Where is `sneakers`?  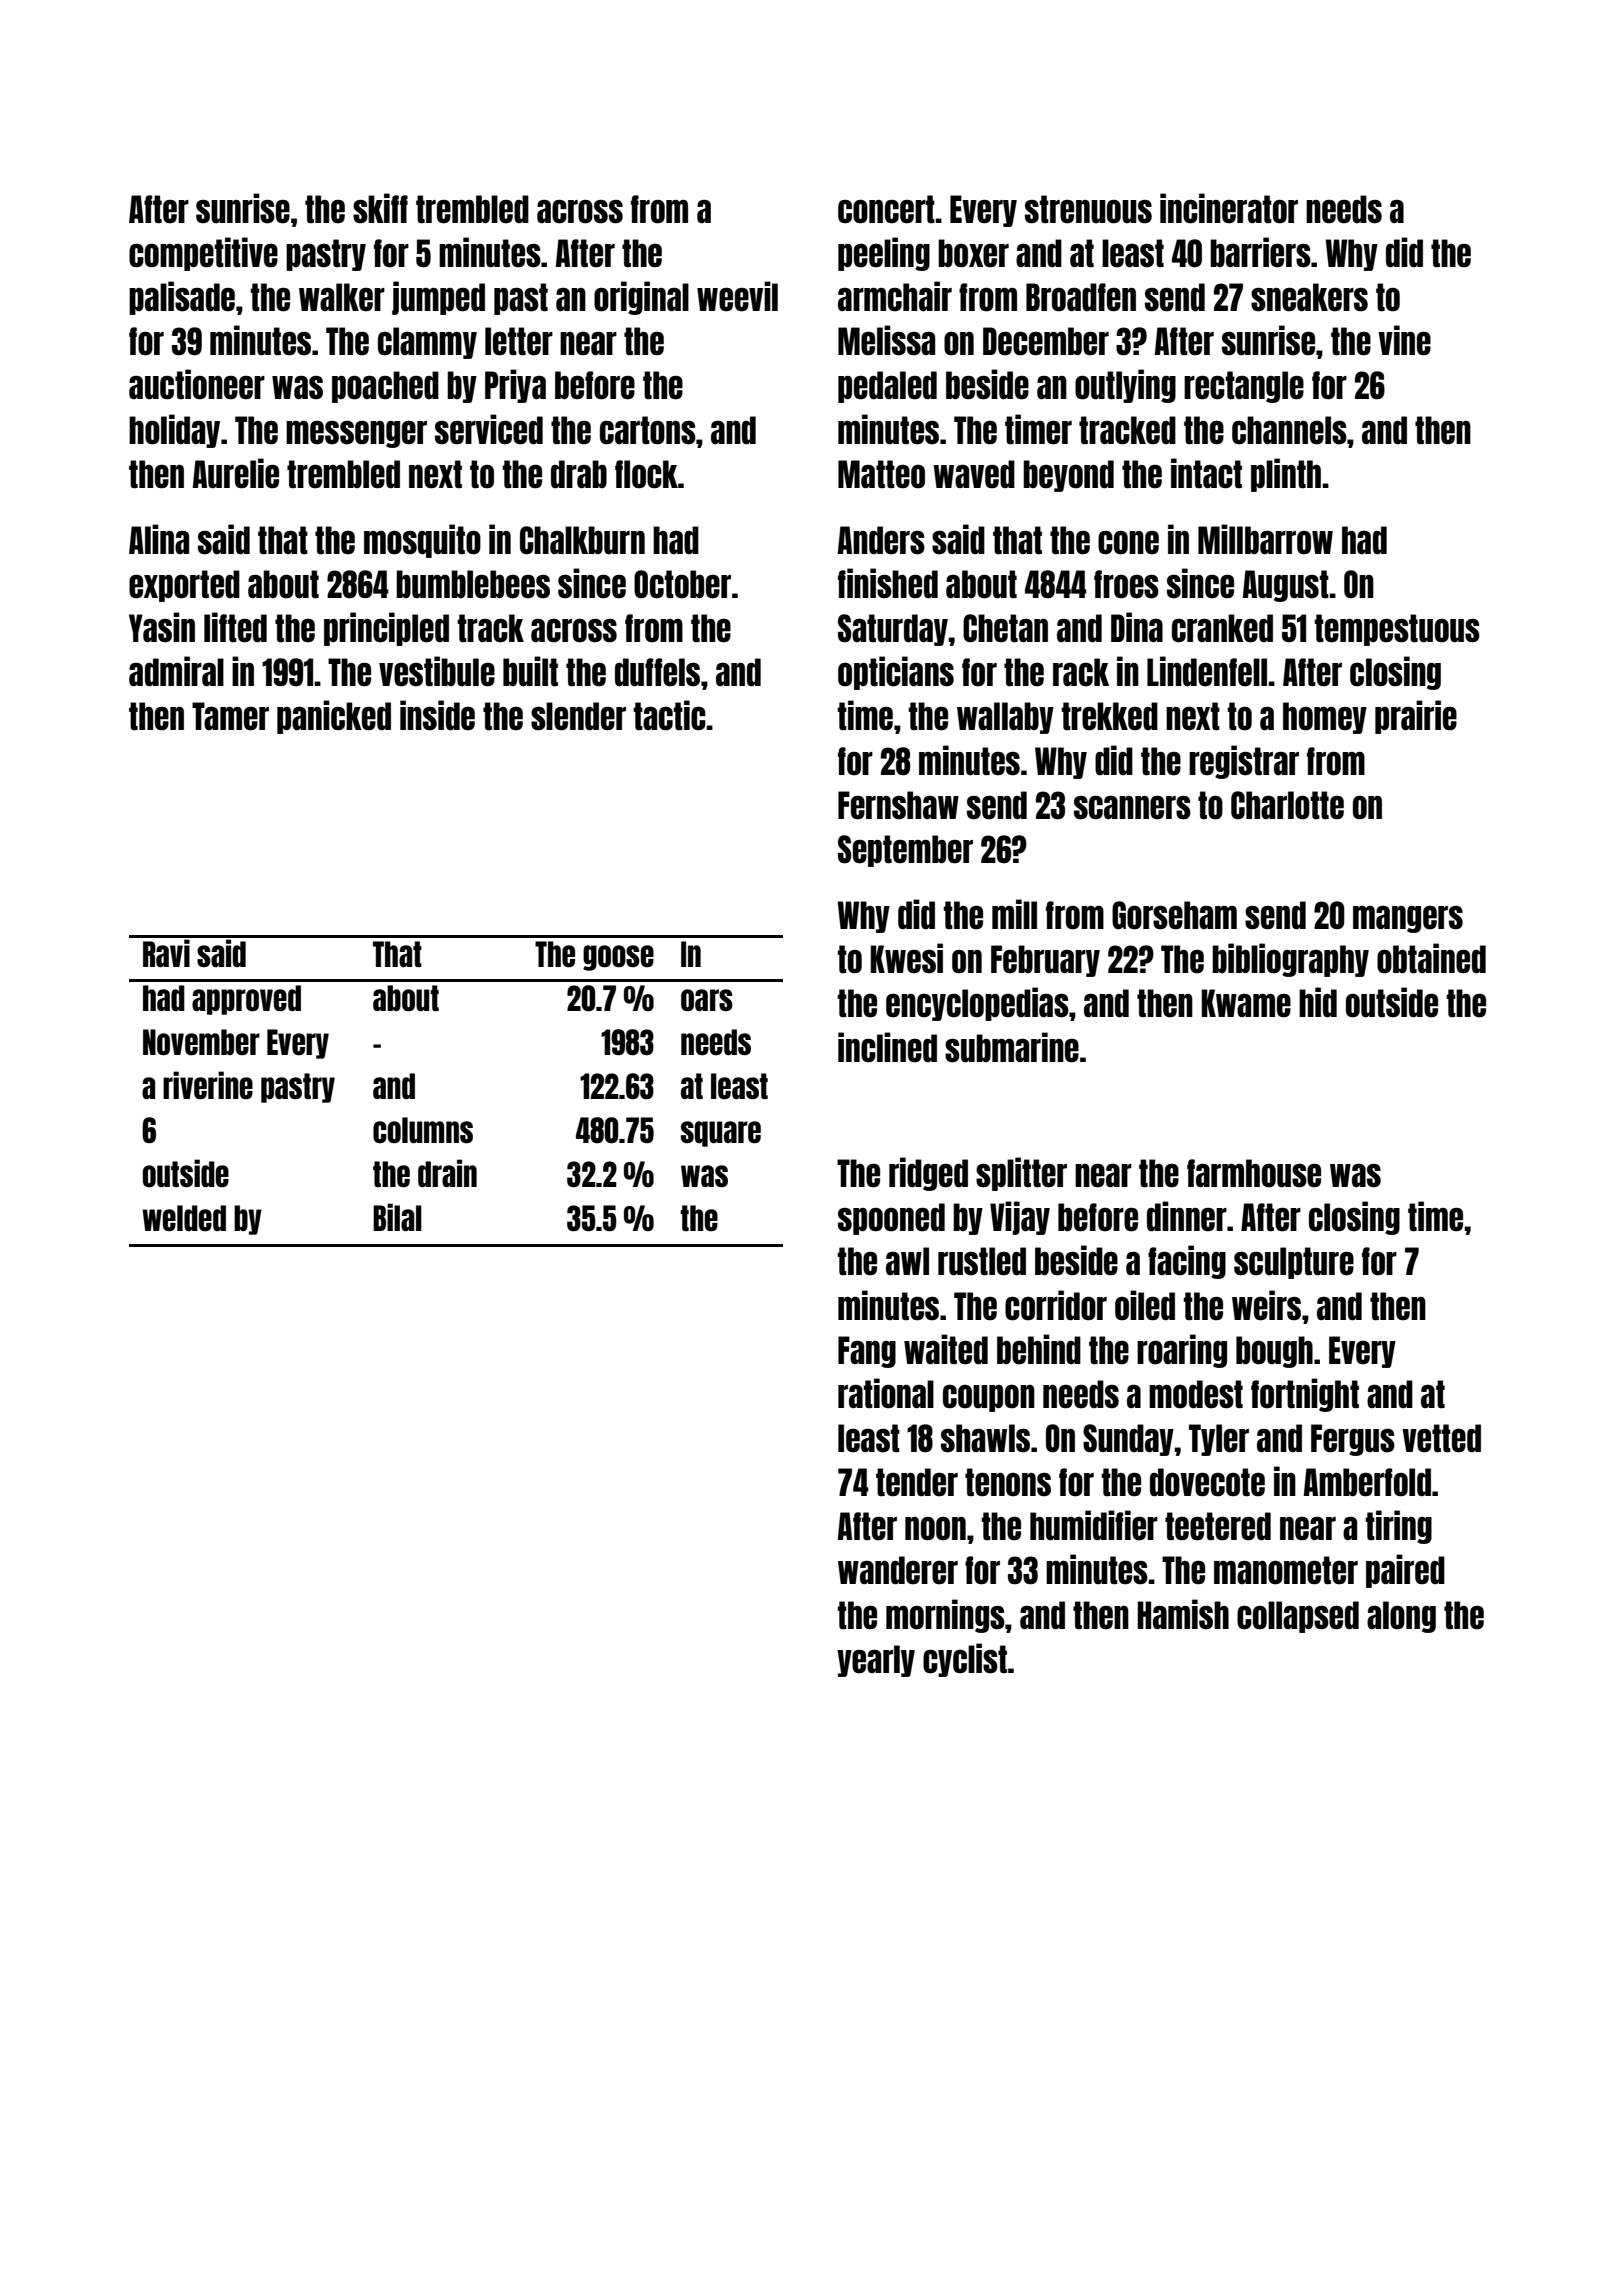
sneakers is located at coordinates (1309, 297).
